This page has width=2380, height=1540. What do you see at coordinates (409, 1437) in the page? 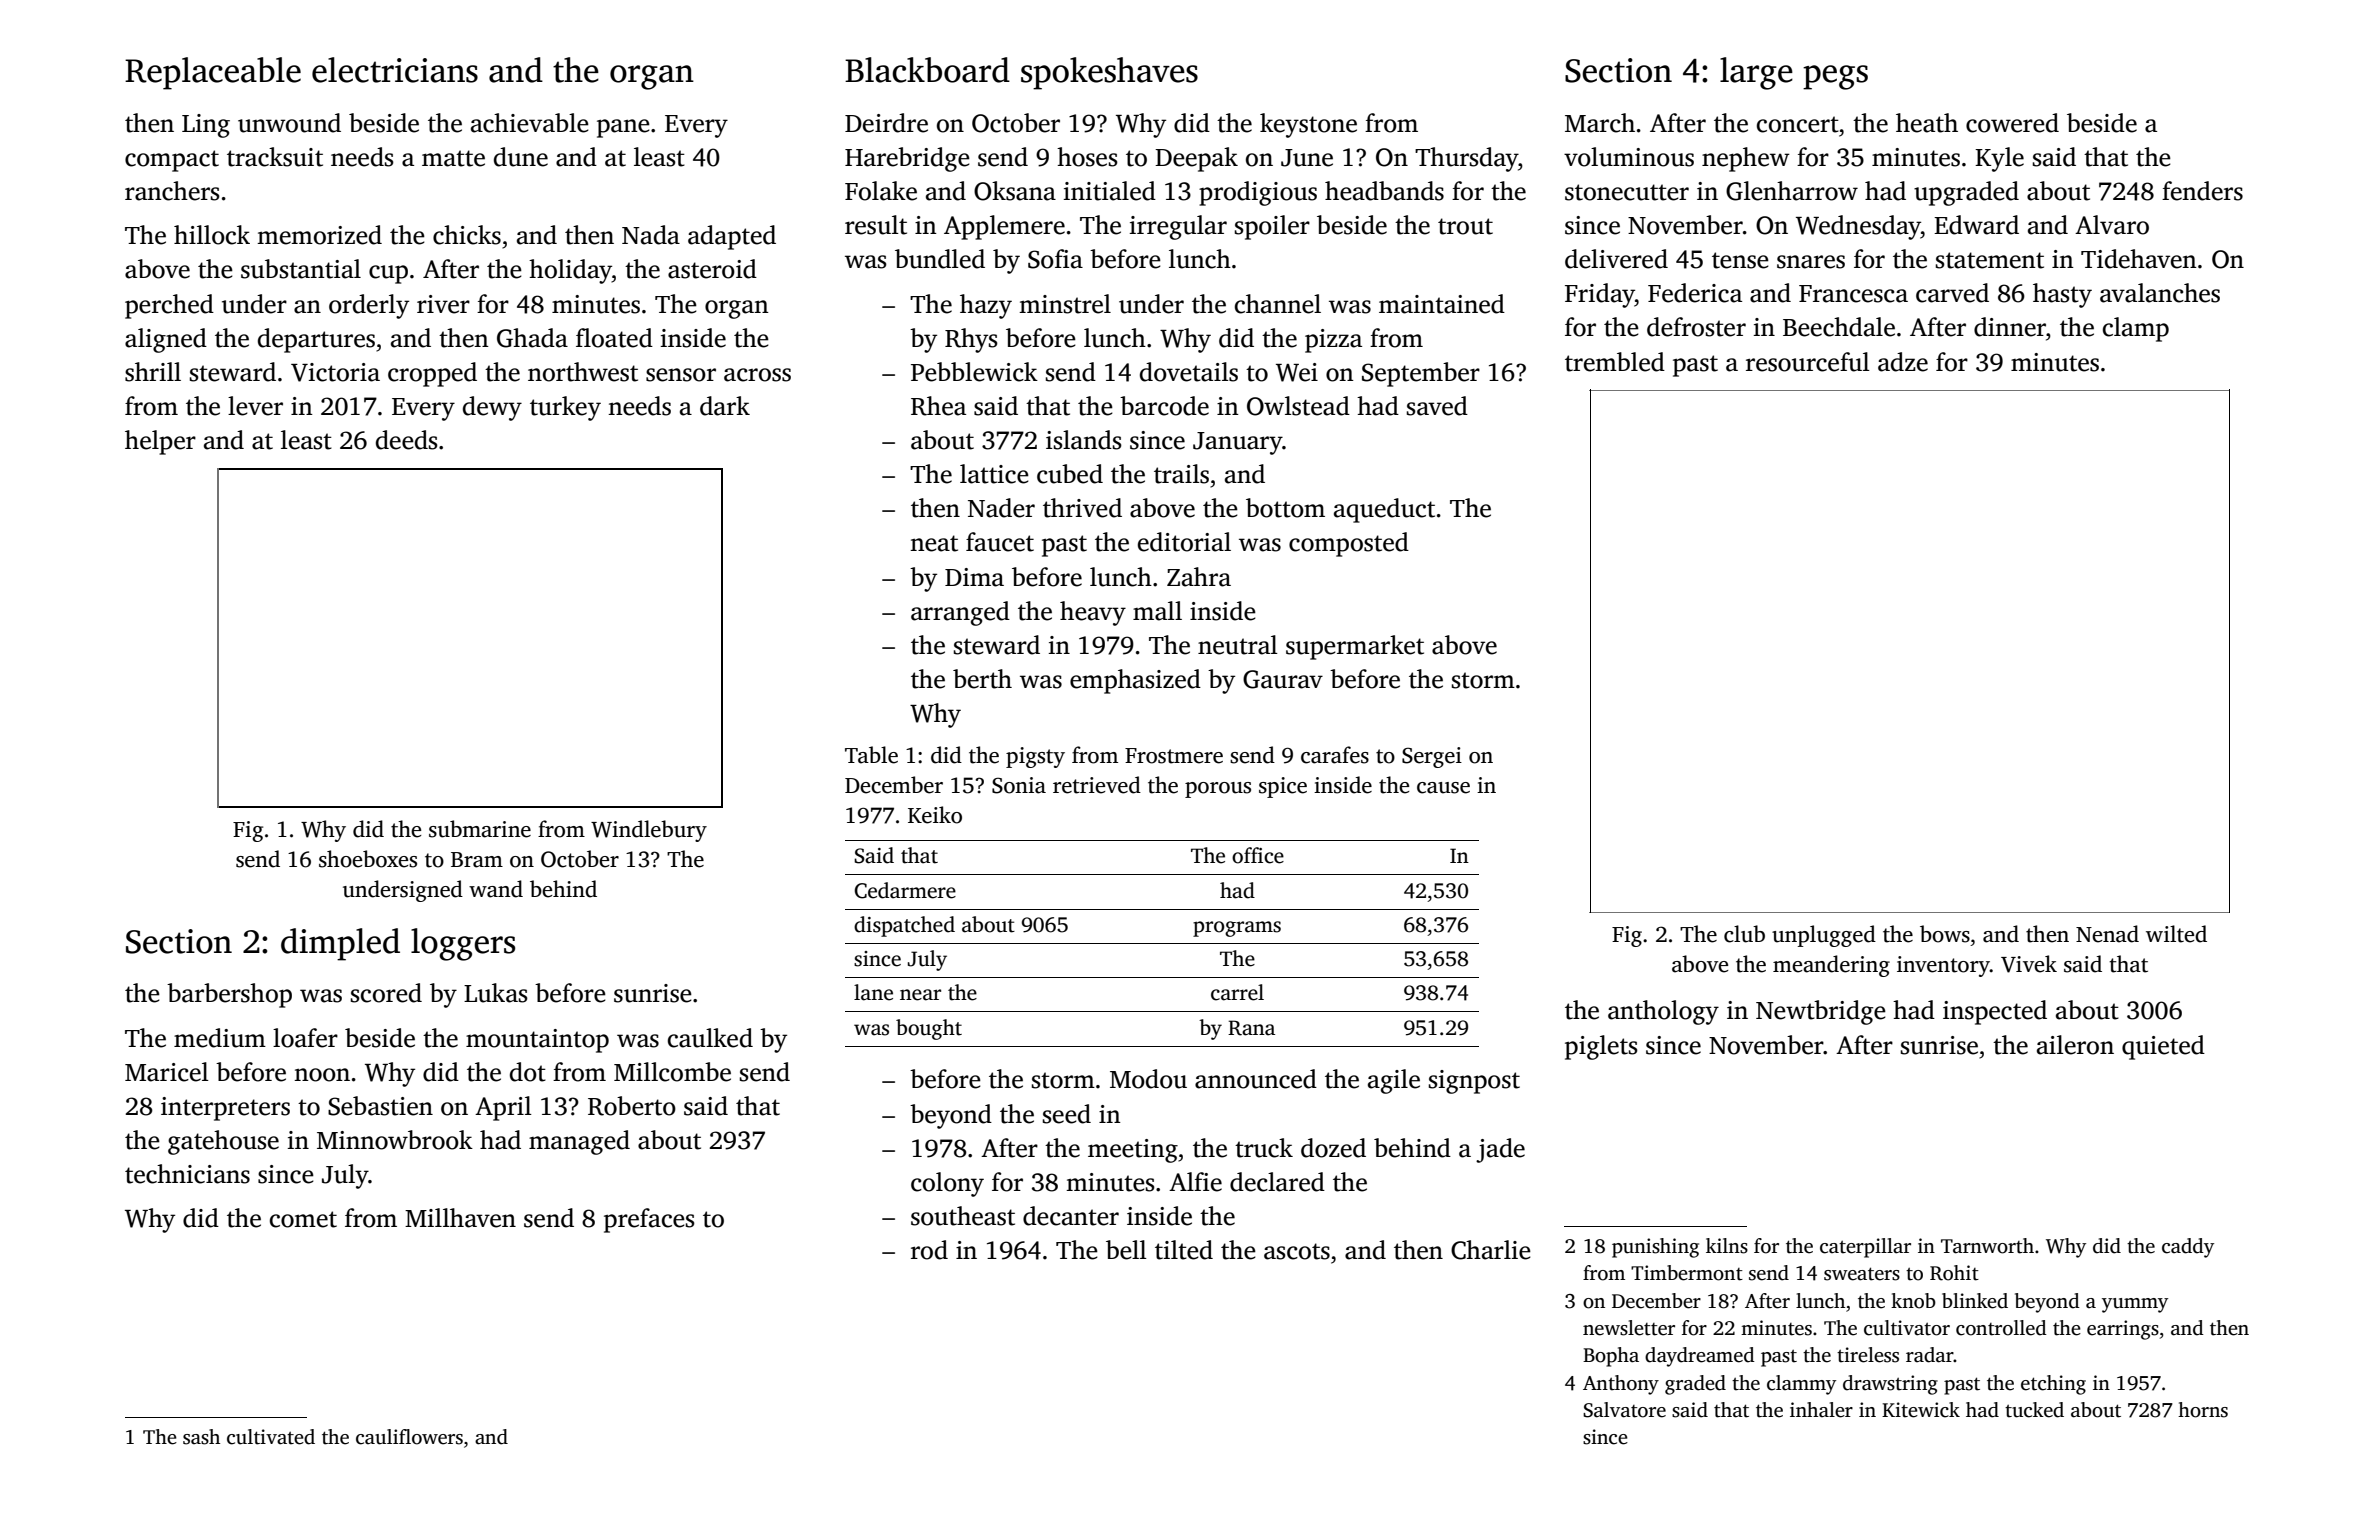
I see `cauliflowers` at bounding box center [409, 1437].
